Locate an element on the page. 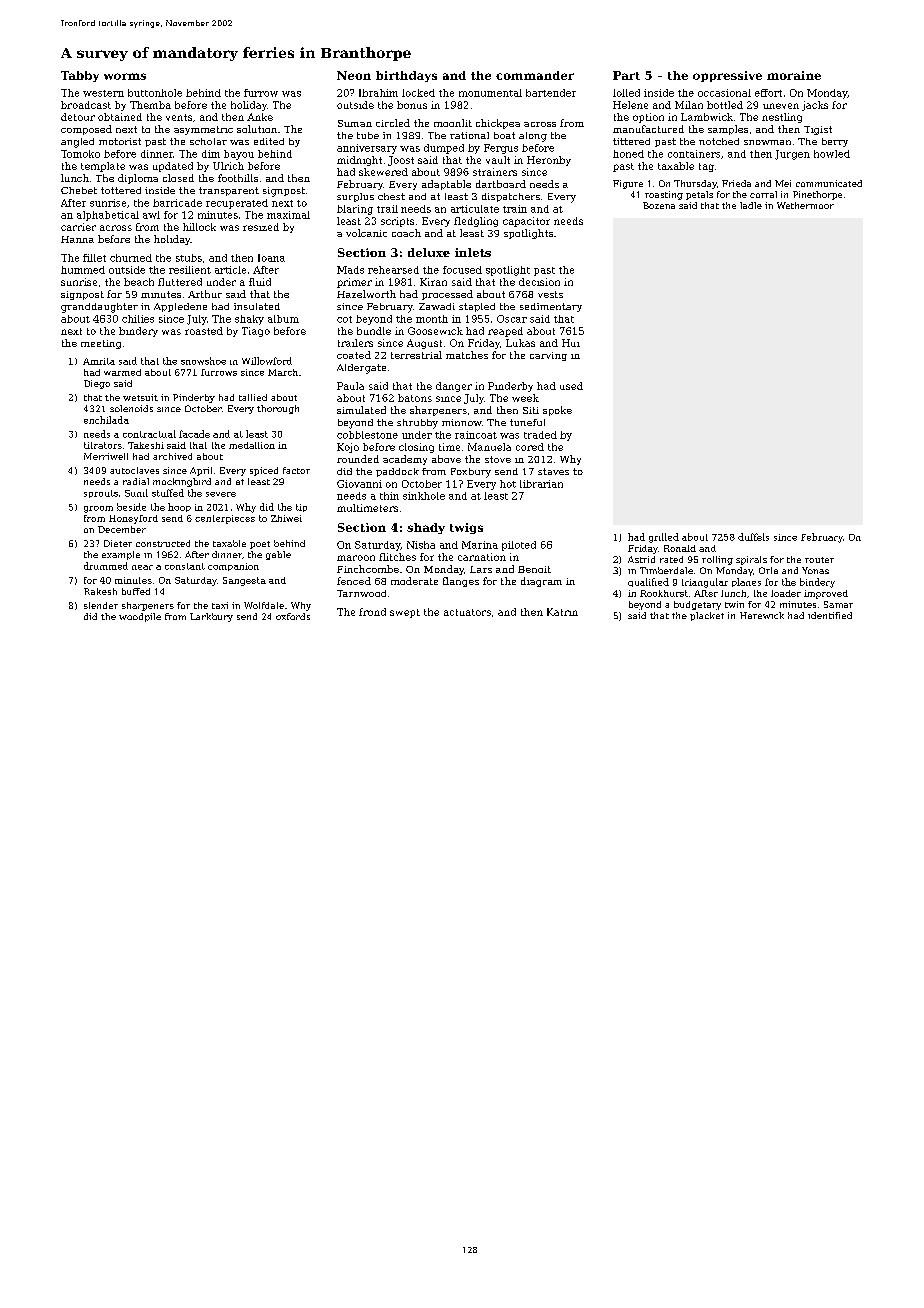 The image size is (924, 1308). Aldergate is located at coordinates (361, 369).
